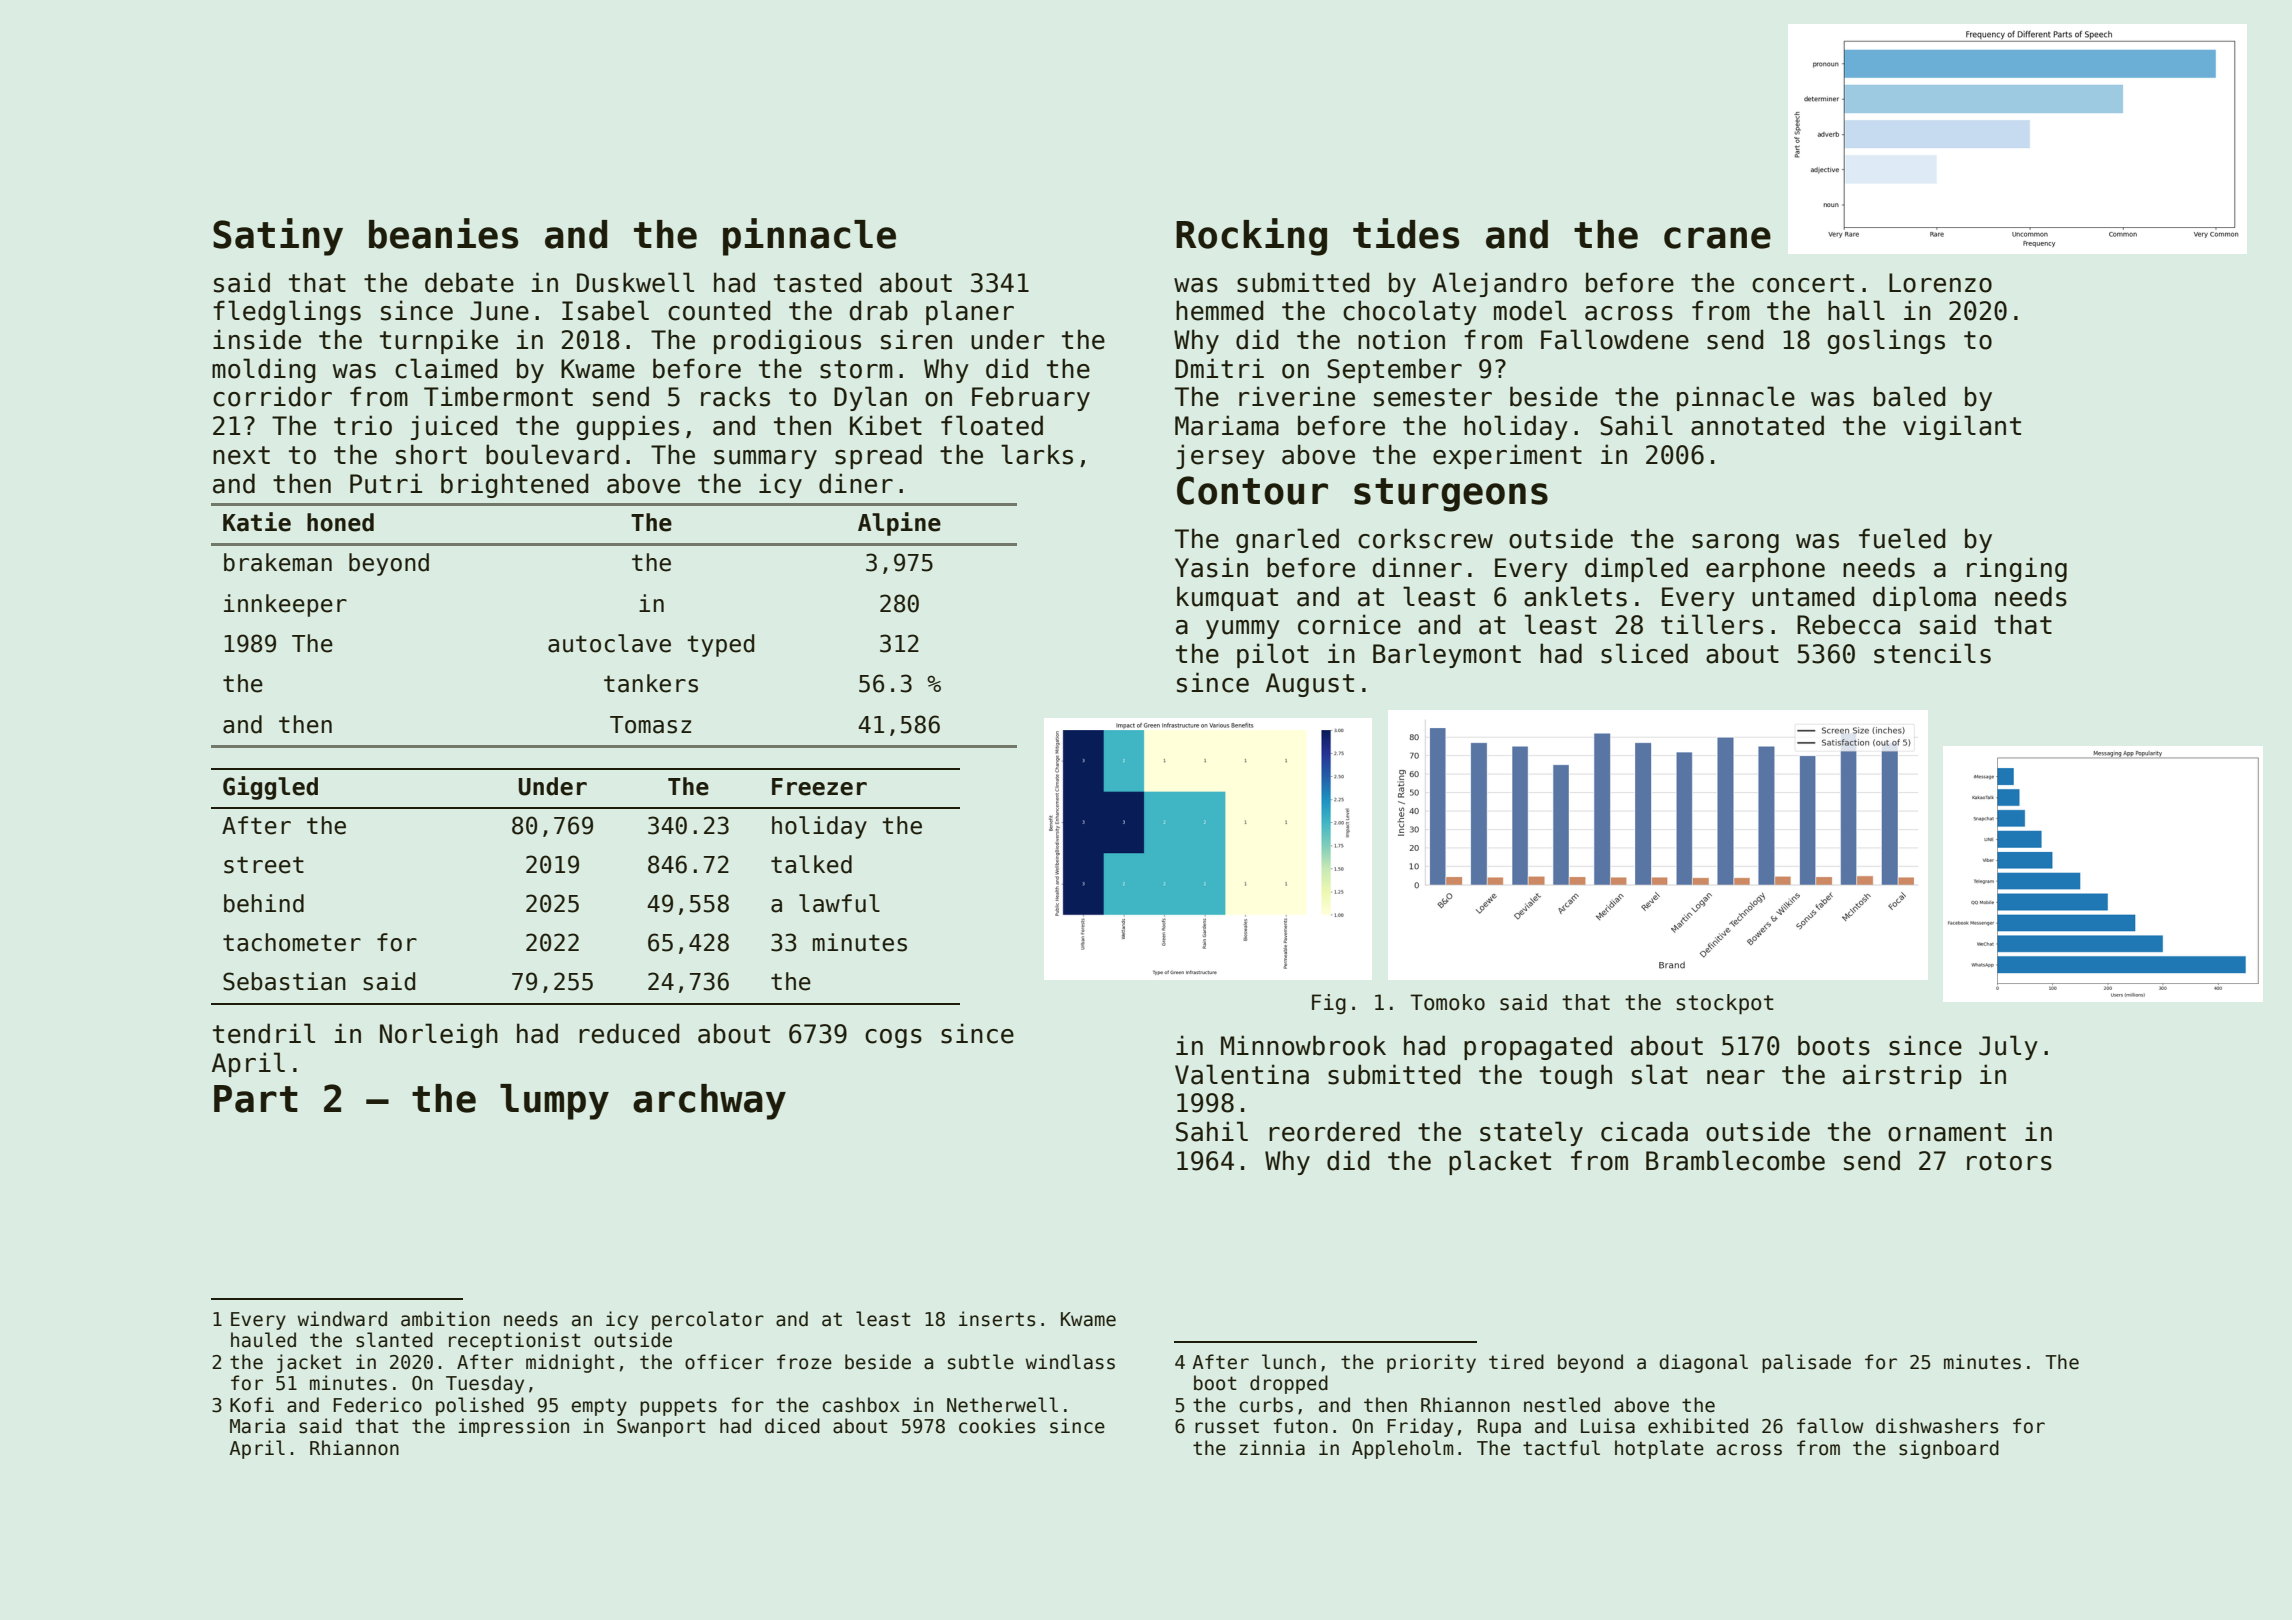  I want to click on placket, so click(1500, 1162).
